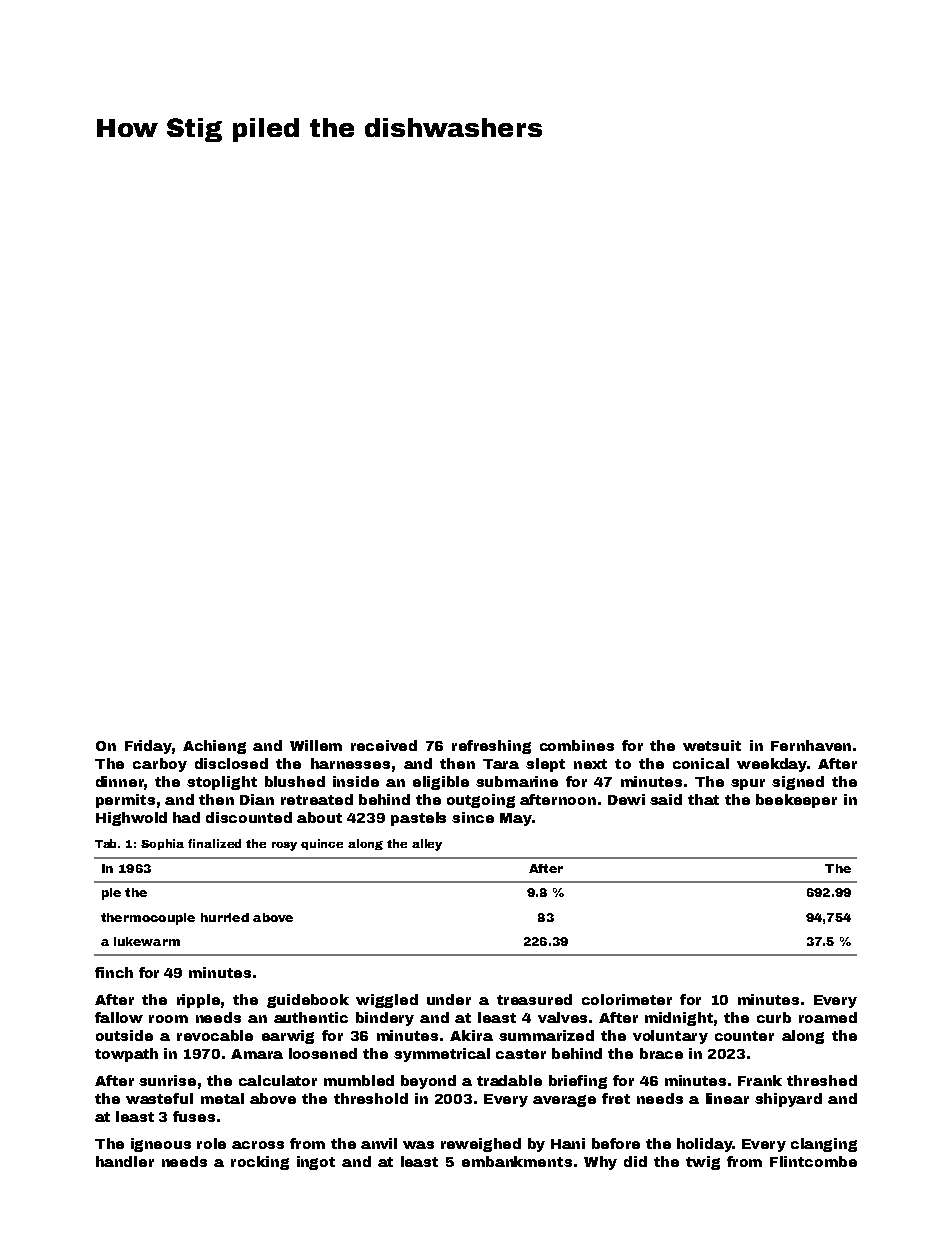  What do you see at coordinates (124, 1035) in the image?
I see `outside` at bounding box center [124, 1035].
